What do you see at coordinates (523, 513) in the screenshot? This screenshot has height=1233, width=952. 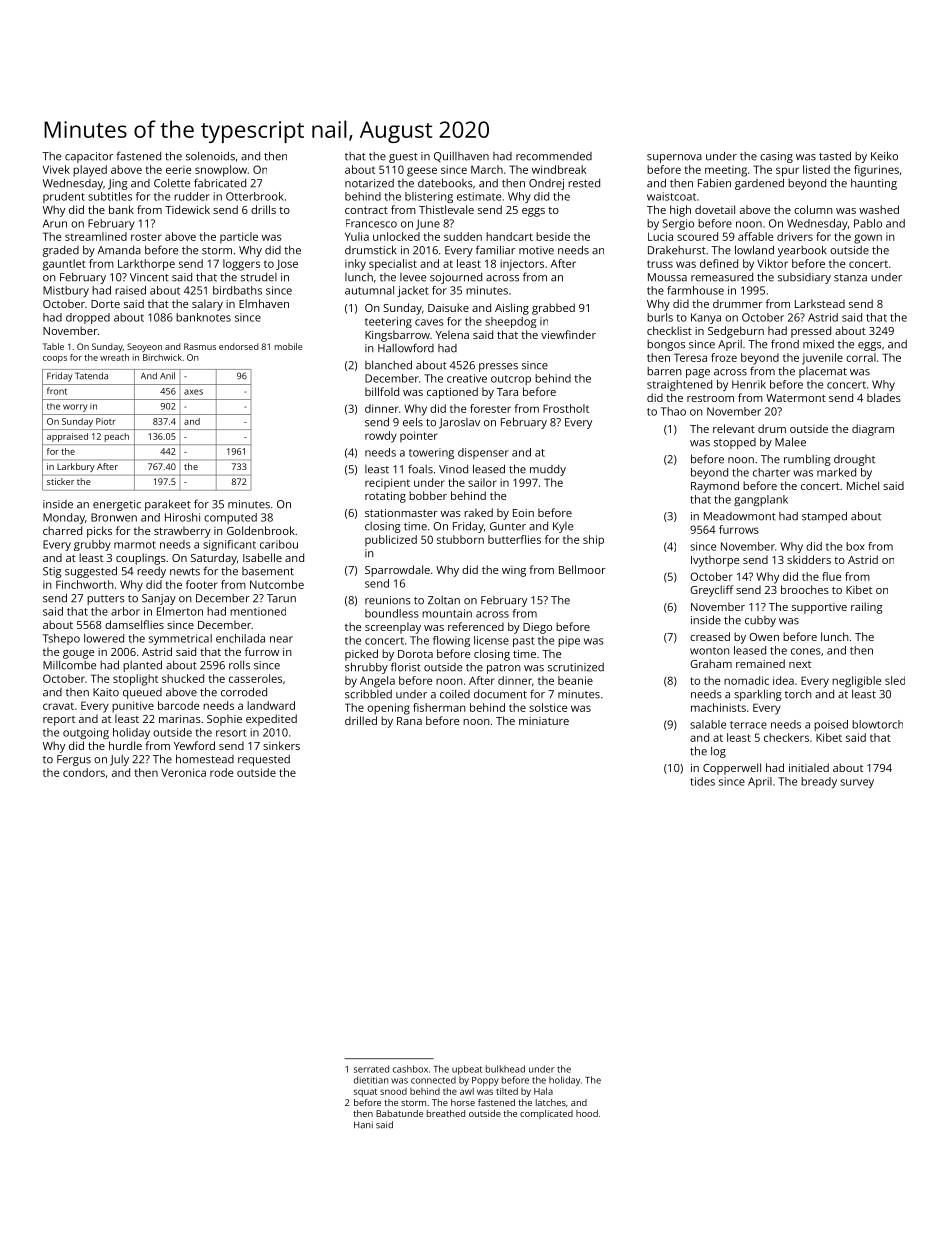 I see `Eoin` at bounding box center [523, 513].
